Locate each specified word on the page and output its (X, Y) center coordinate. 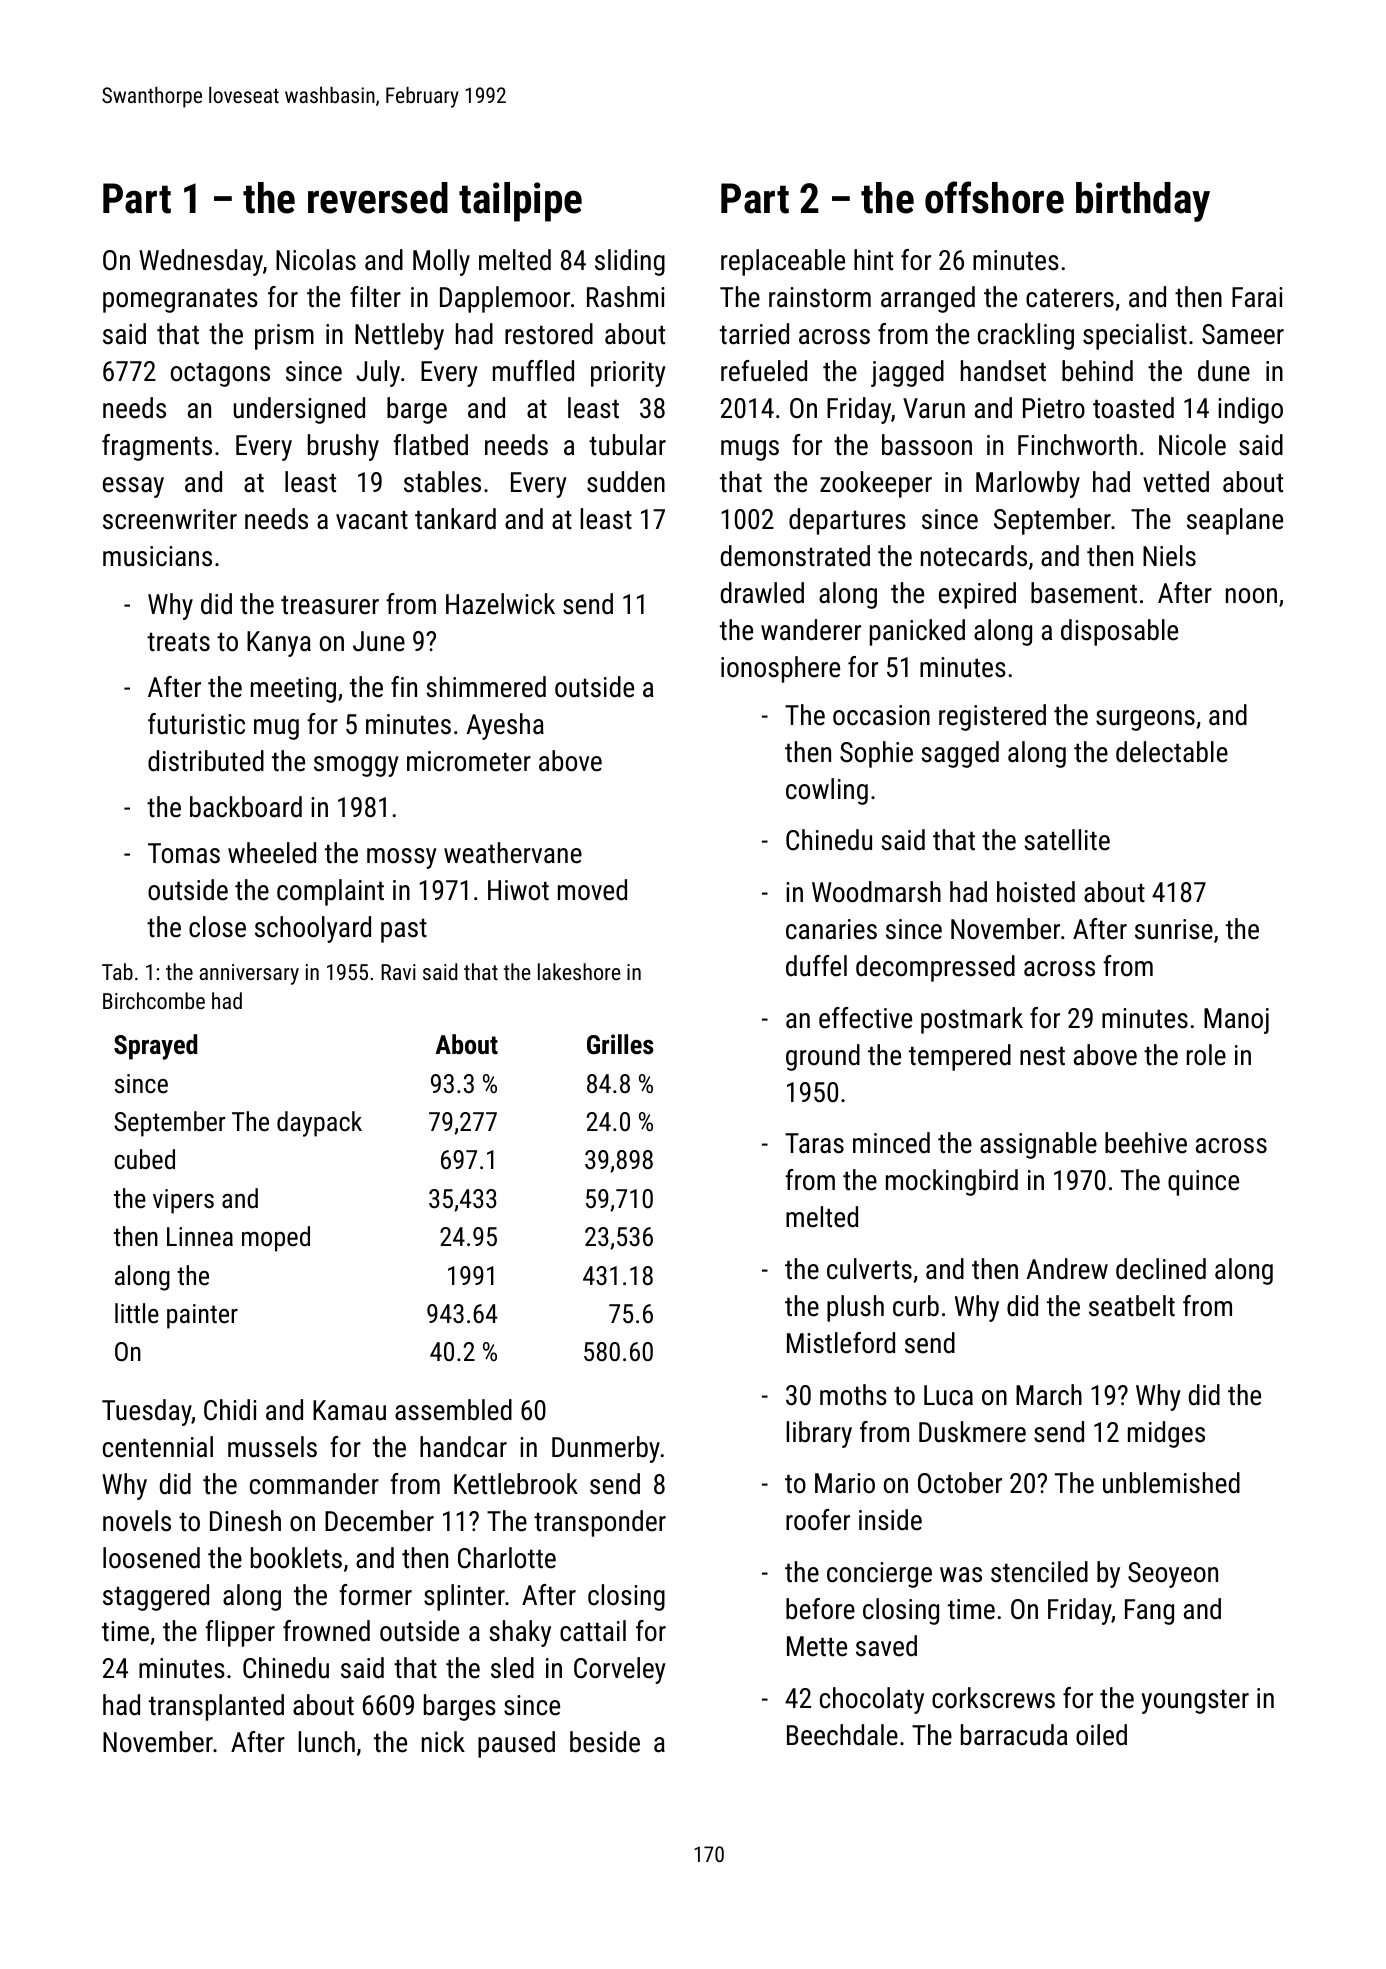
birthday (1143, 202)
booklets (296, 1558)
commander (314, 1484)
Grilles (620, 1044)
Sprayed (155, 1047)
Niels (1169, 556)
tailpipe (520, 202)
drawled (762, 593)
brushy (343, 447)
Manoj (1236, 1021)
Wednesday (201, 262)
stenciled (1039, 1572)
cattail (593, 1631)
